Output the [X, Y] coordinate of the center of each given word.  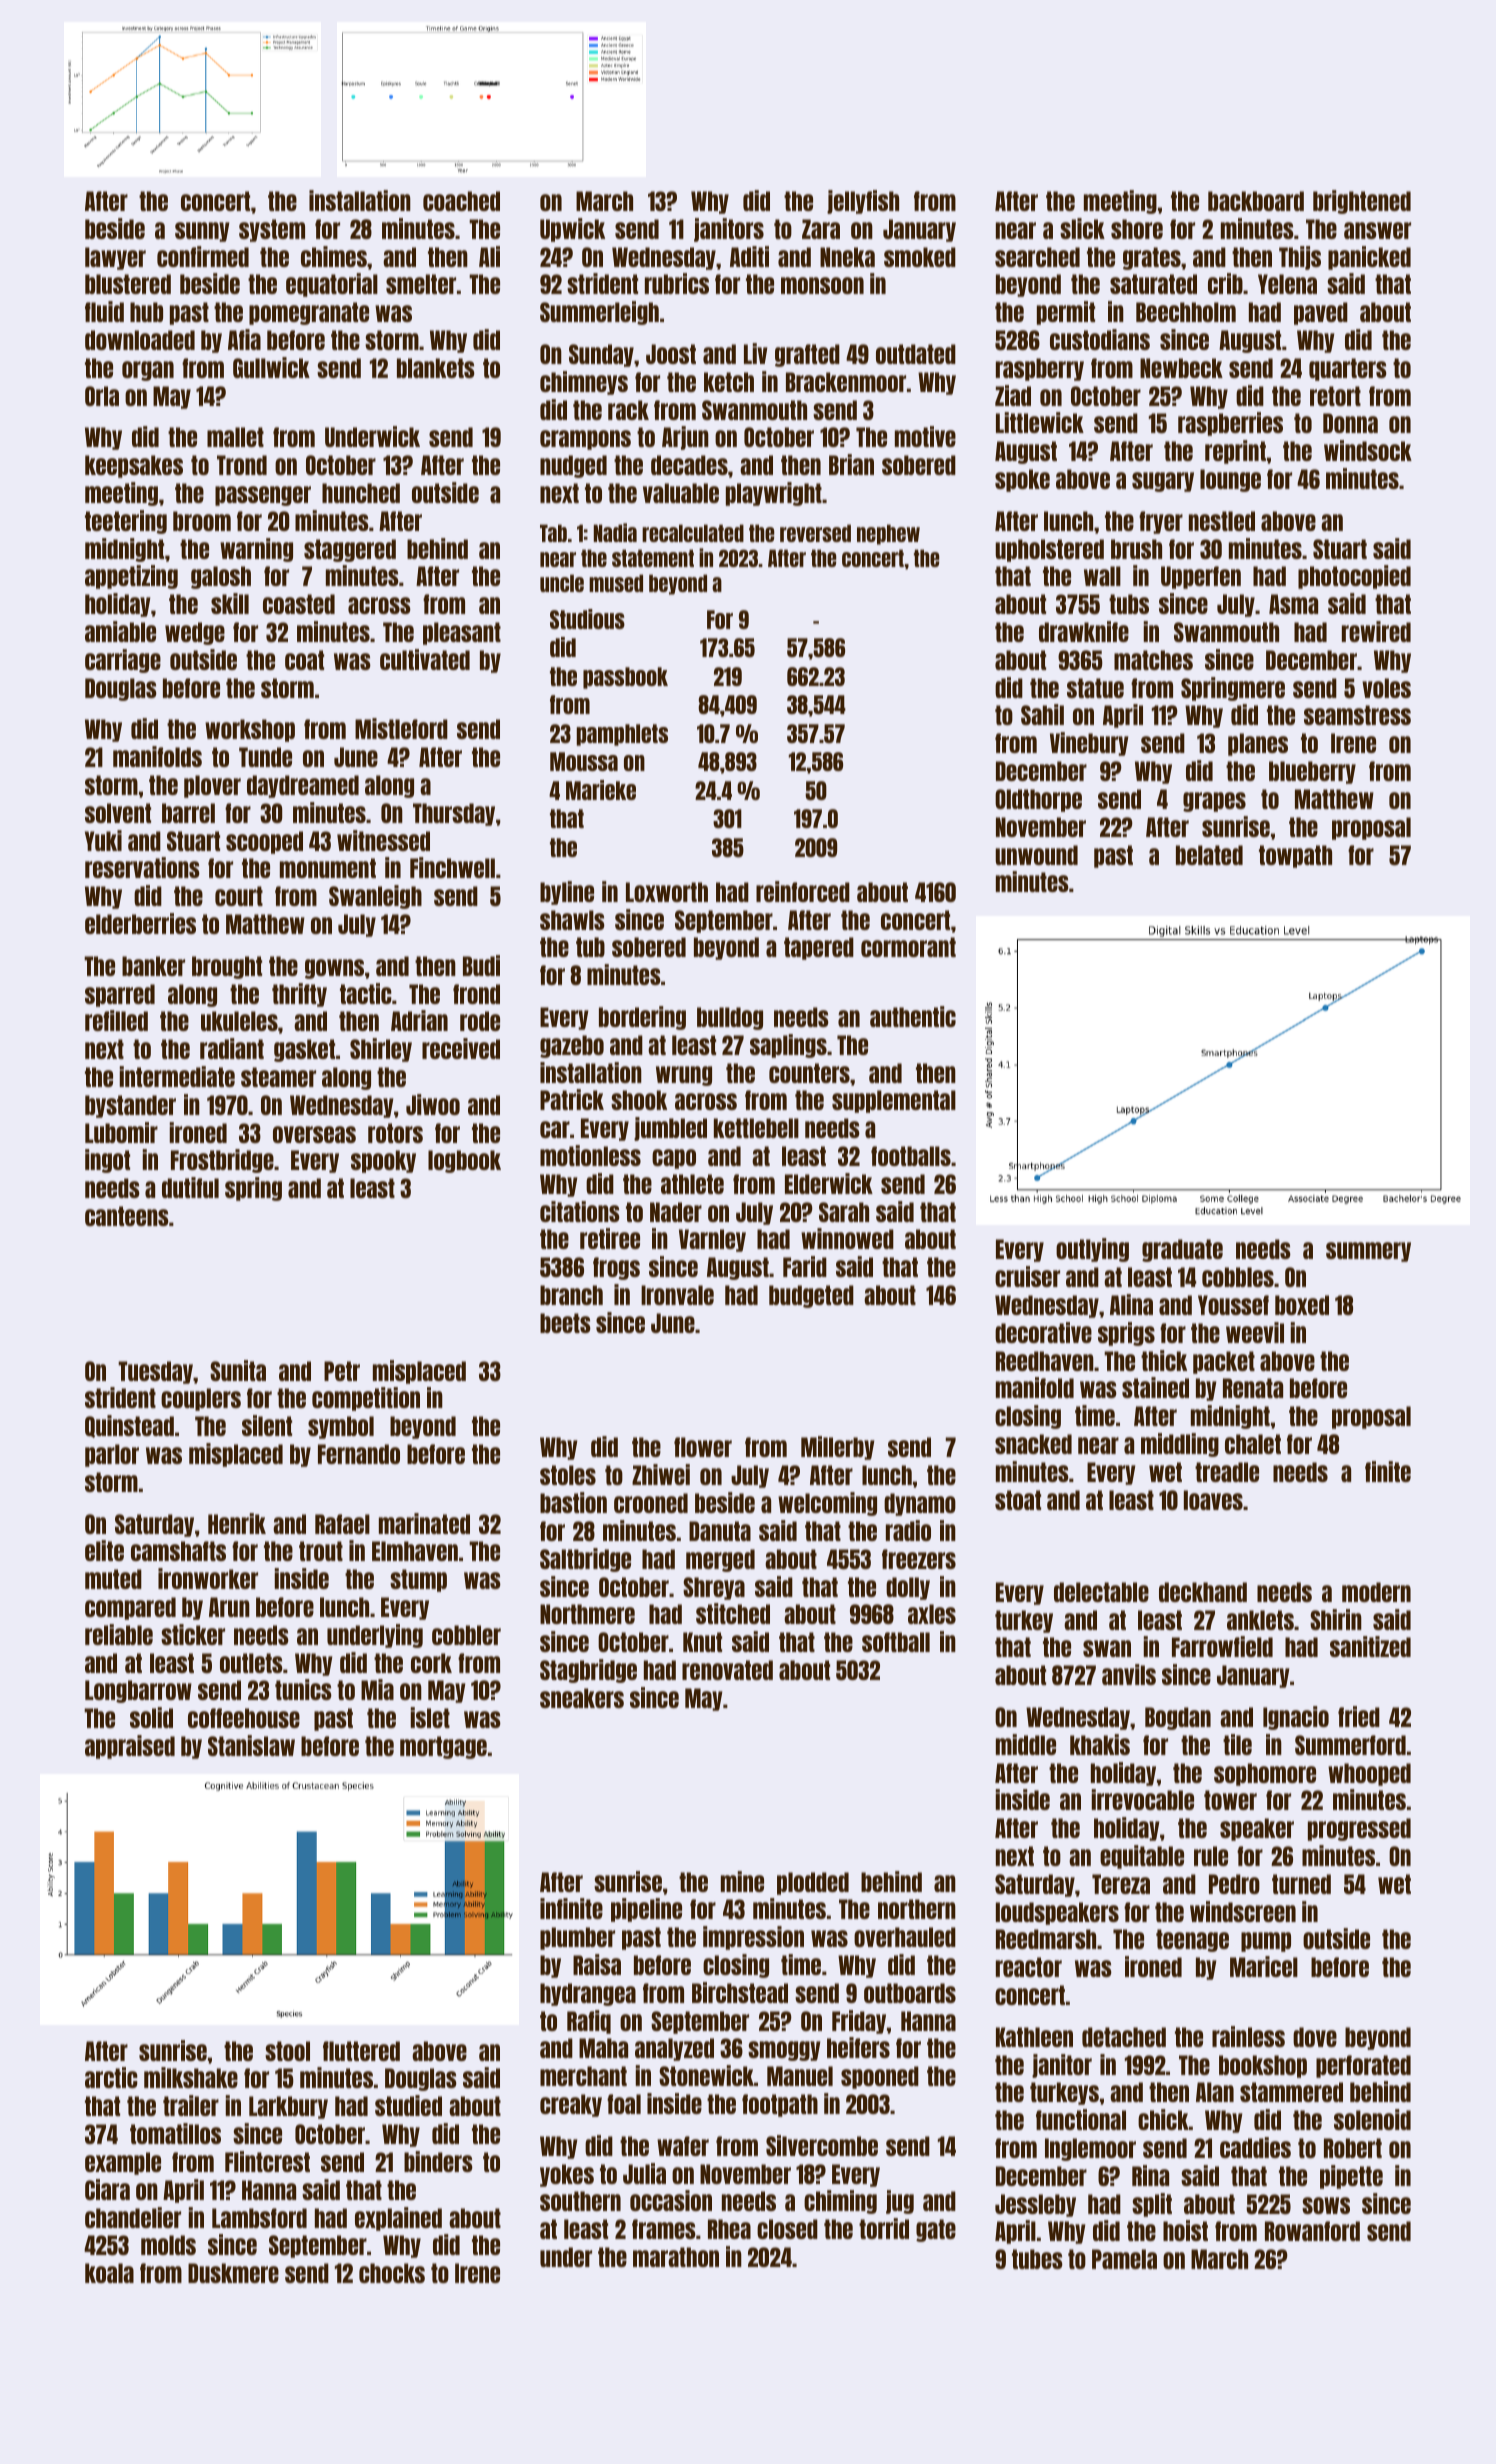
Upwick [572, 230]
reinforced [803, 891]
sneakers [582, 1698]
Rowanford [1312, 2231]
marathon [676, 2257]
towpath [1295, 856]
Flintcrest [267, 2161]
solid [151, 1717]
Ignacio [1296, 1718]
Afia [244, 339]
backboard [1256, 201]
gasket [304, 1050]
